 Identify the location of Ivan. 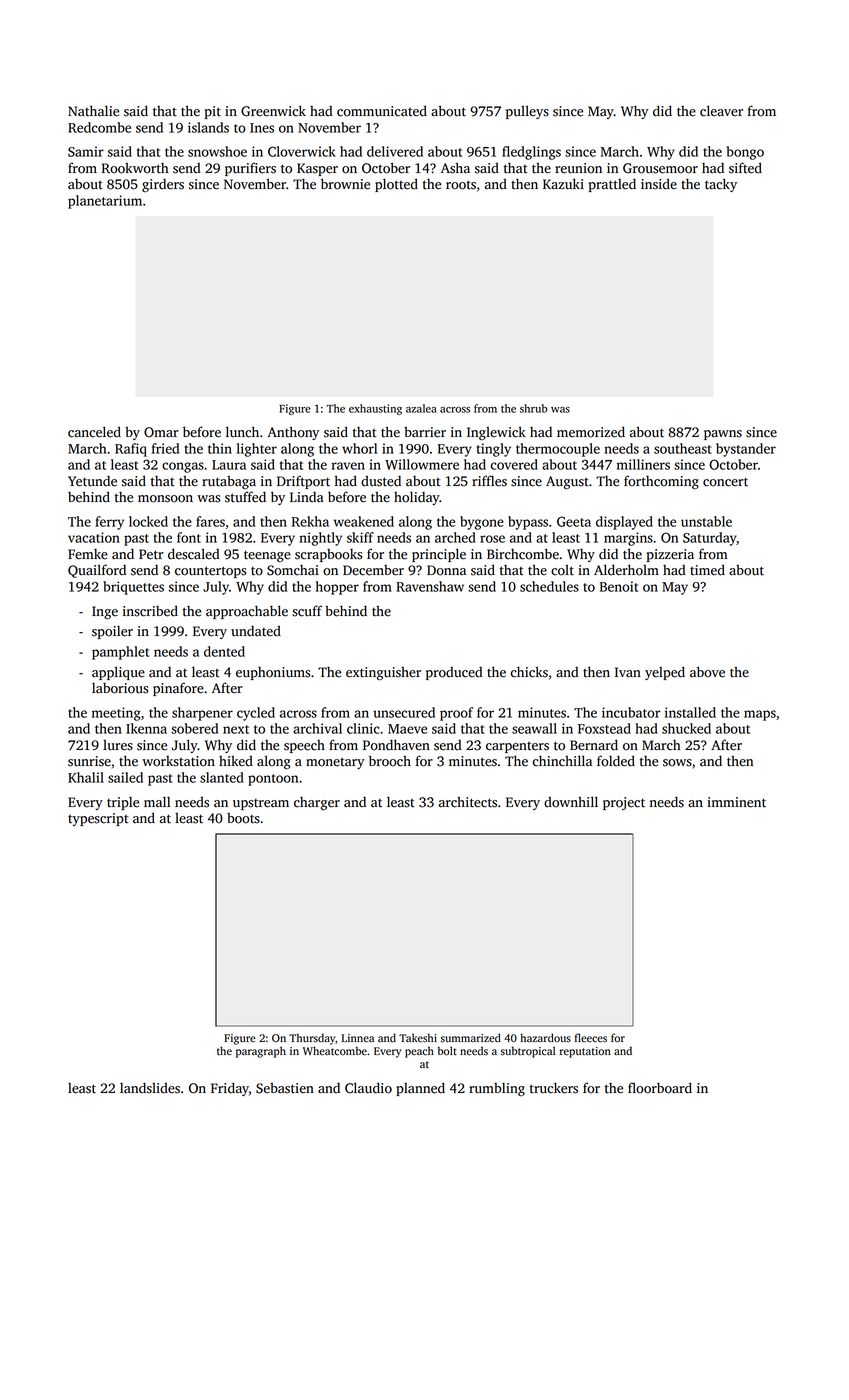
(628, 672).
